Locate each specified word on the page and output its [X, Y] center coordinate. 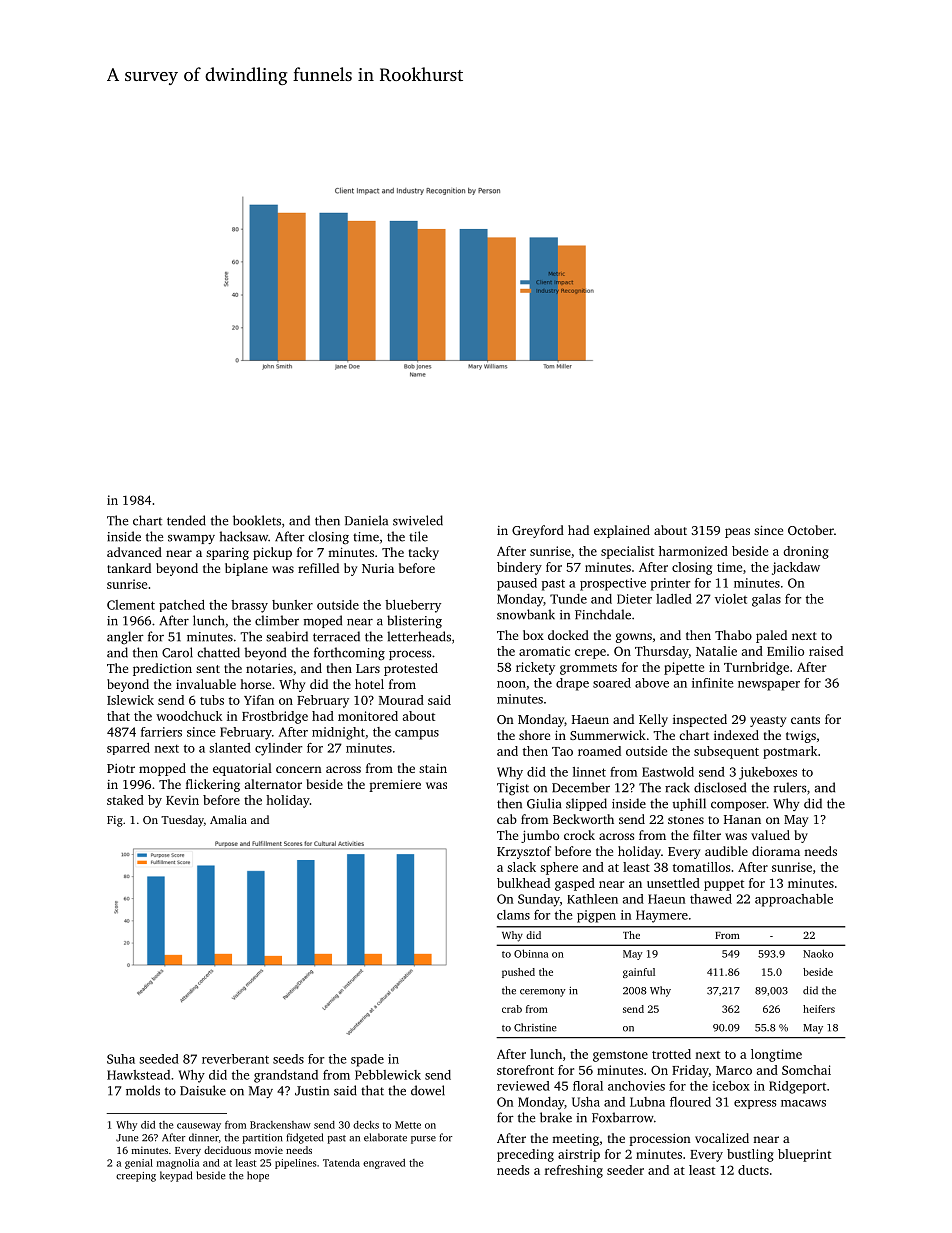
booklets [257, 520]
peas [737, 533]
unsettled [673, 883]
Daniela [366, 520]
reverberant [235, 1059]
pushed [518, 973]
